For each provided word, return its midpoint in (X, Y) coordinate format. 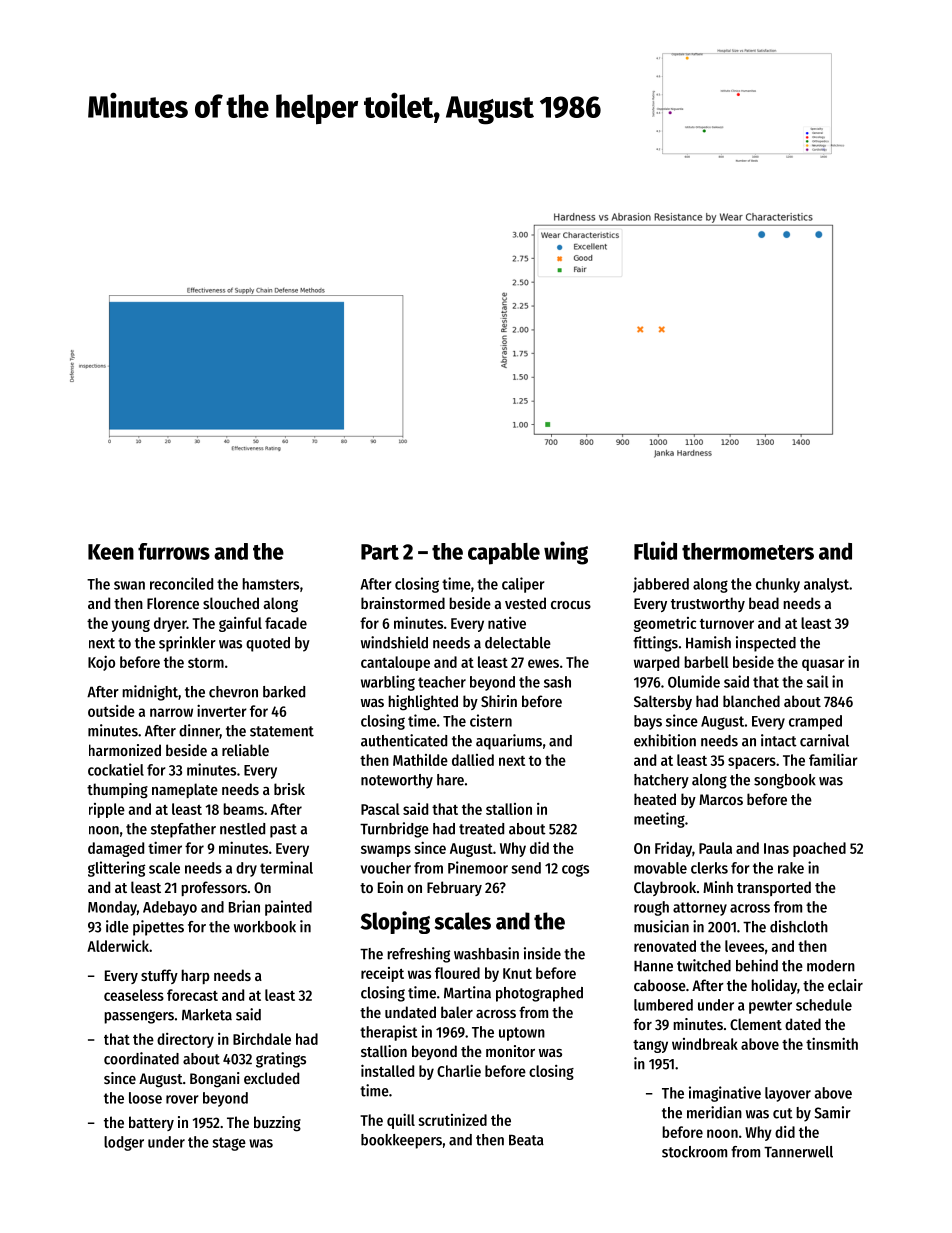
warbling (388, 683)
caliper (523, 585)
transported (774, 888)
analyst (826, 585)
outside (111, 711)
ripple (107, 810)
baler (457, 1012)
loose (145, 1098)
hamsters (270, 584)
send (526, 868)
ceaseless (134, 995)
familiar (833, 759)
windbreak (705, 1044)
